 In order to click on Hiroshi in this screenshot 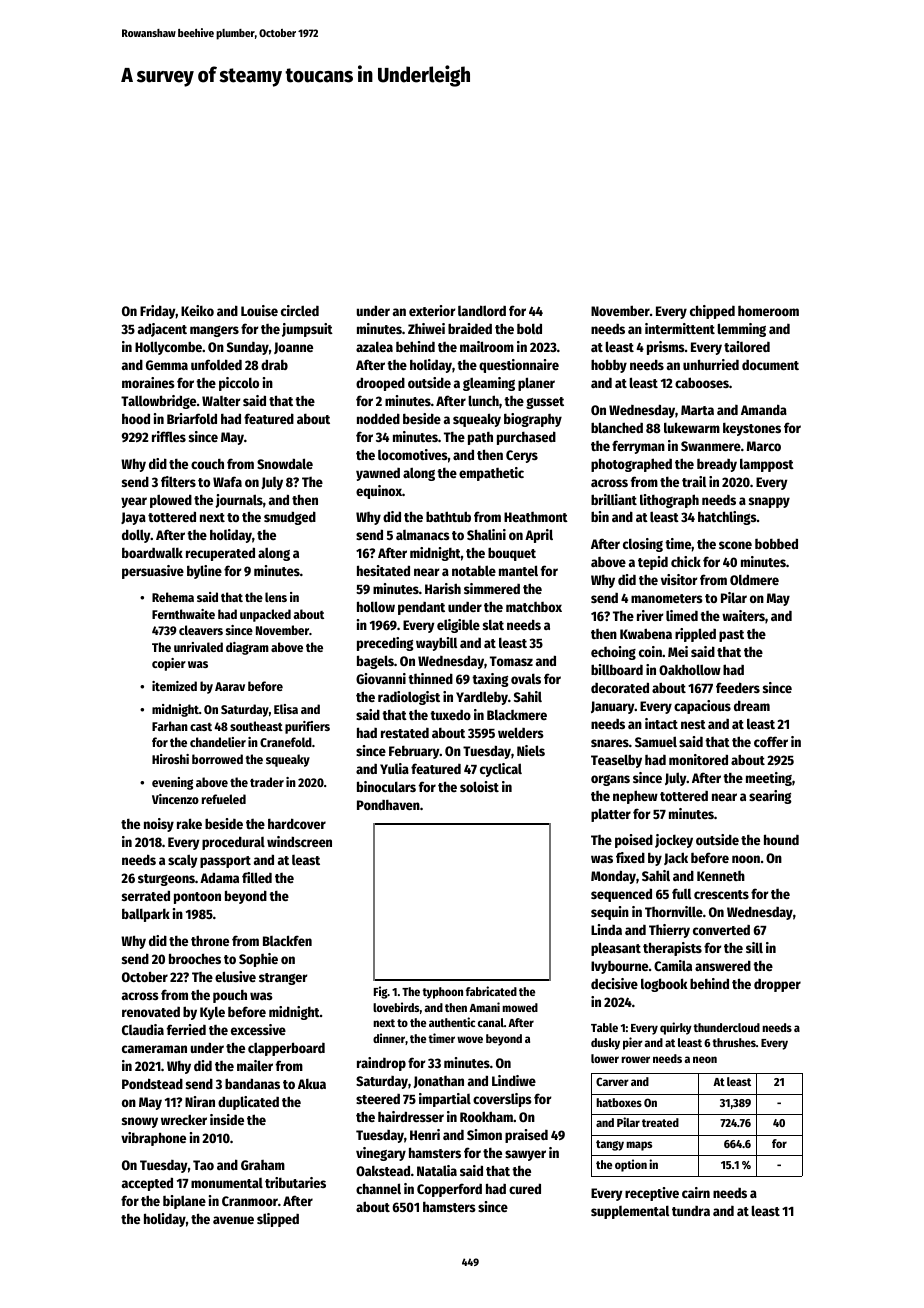, I will do `click(170, 759)`.
